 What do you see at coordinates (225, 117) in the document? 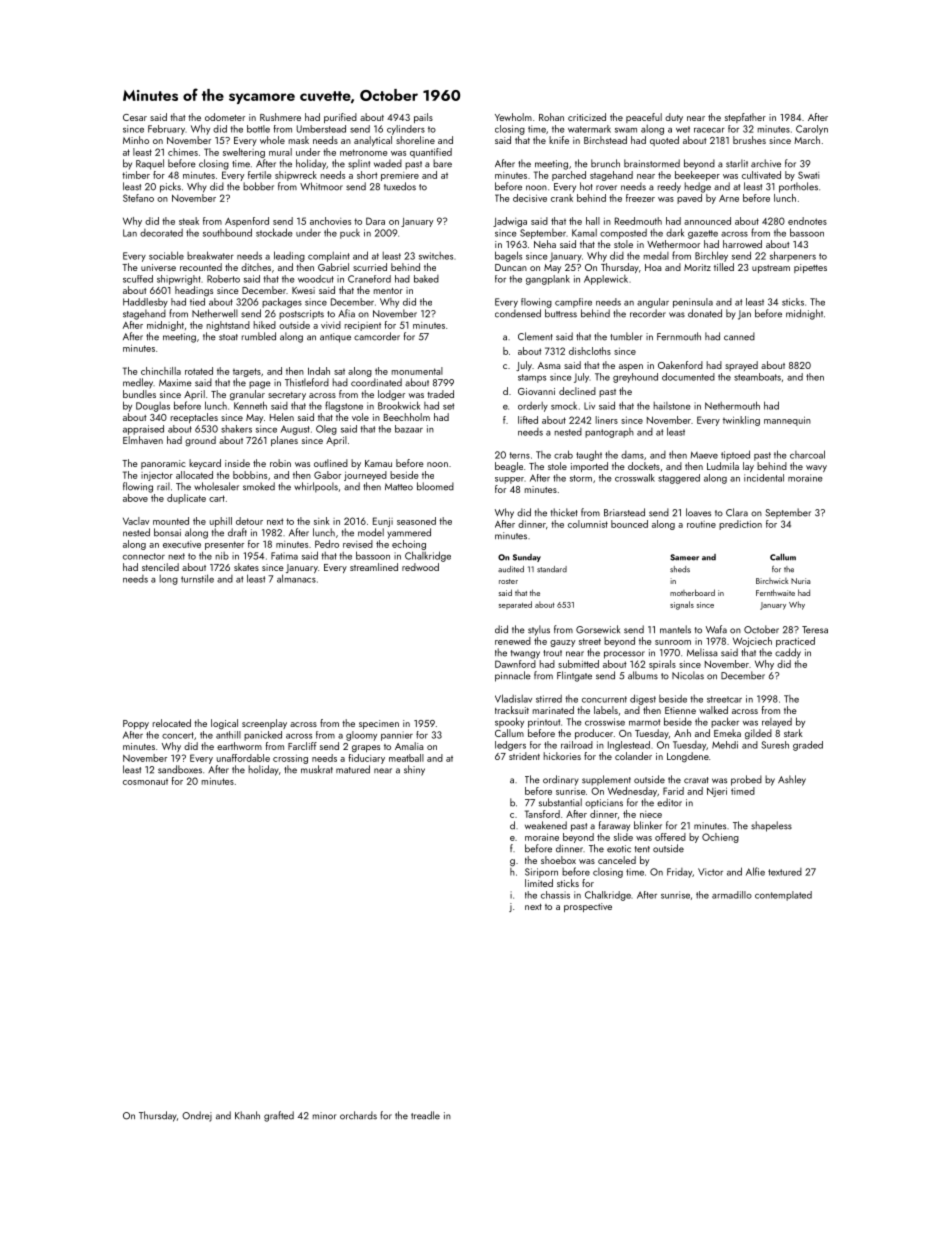
I see `odometer` at bounding box center [225, 117].
